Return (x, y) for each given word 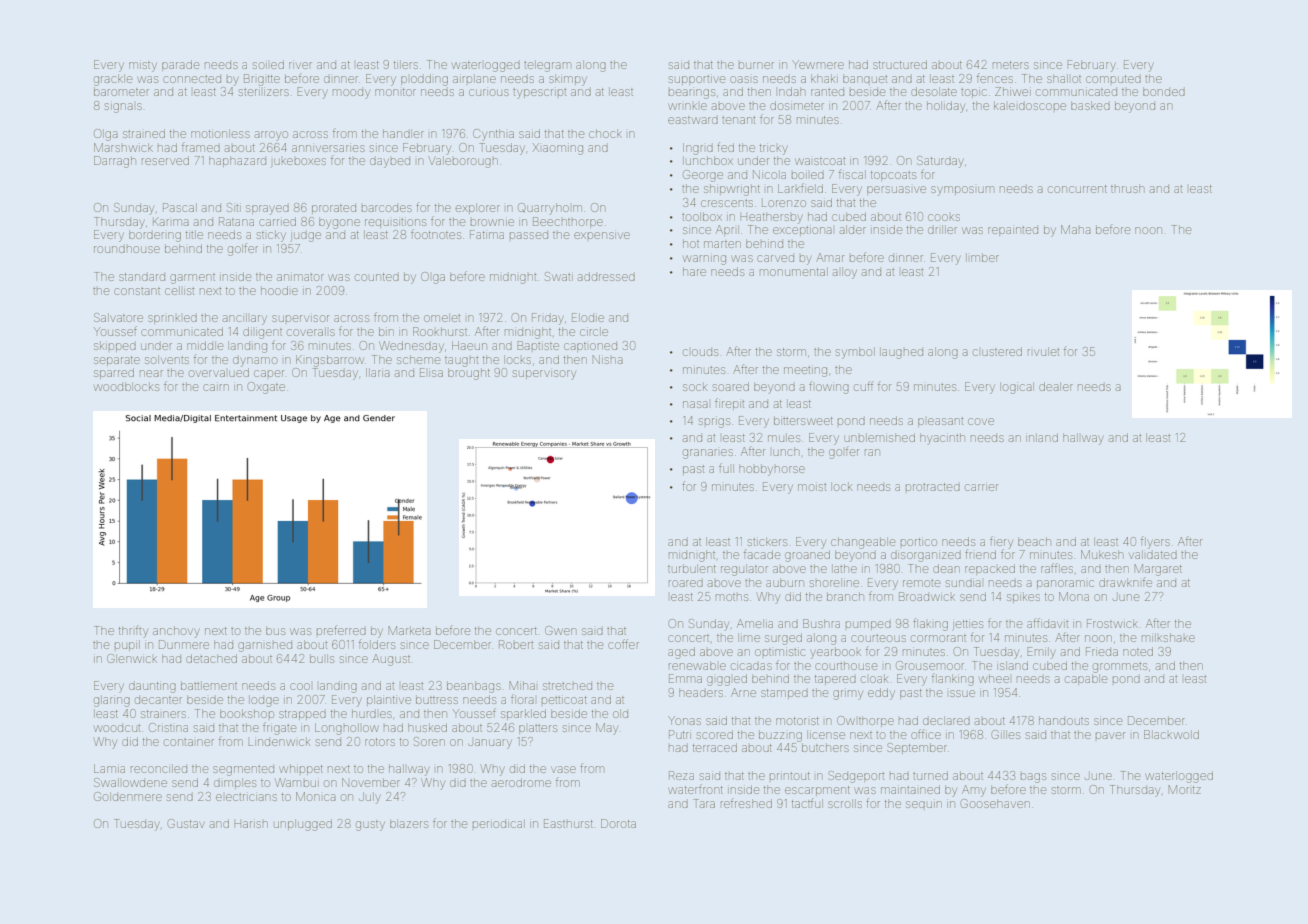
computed (1113, 79)
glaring (112, 701)
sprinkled (172, 319)
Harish (251, 824)
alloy (845, 273)
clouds (700, 352)
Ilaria (378, 372)
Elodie (588, 317)
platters (538, 729)
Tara (704, 803)
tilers (406, 64)
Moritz (1184, 789)
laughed (901, 353)
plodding (424, 80)
